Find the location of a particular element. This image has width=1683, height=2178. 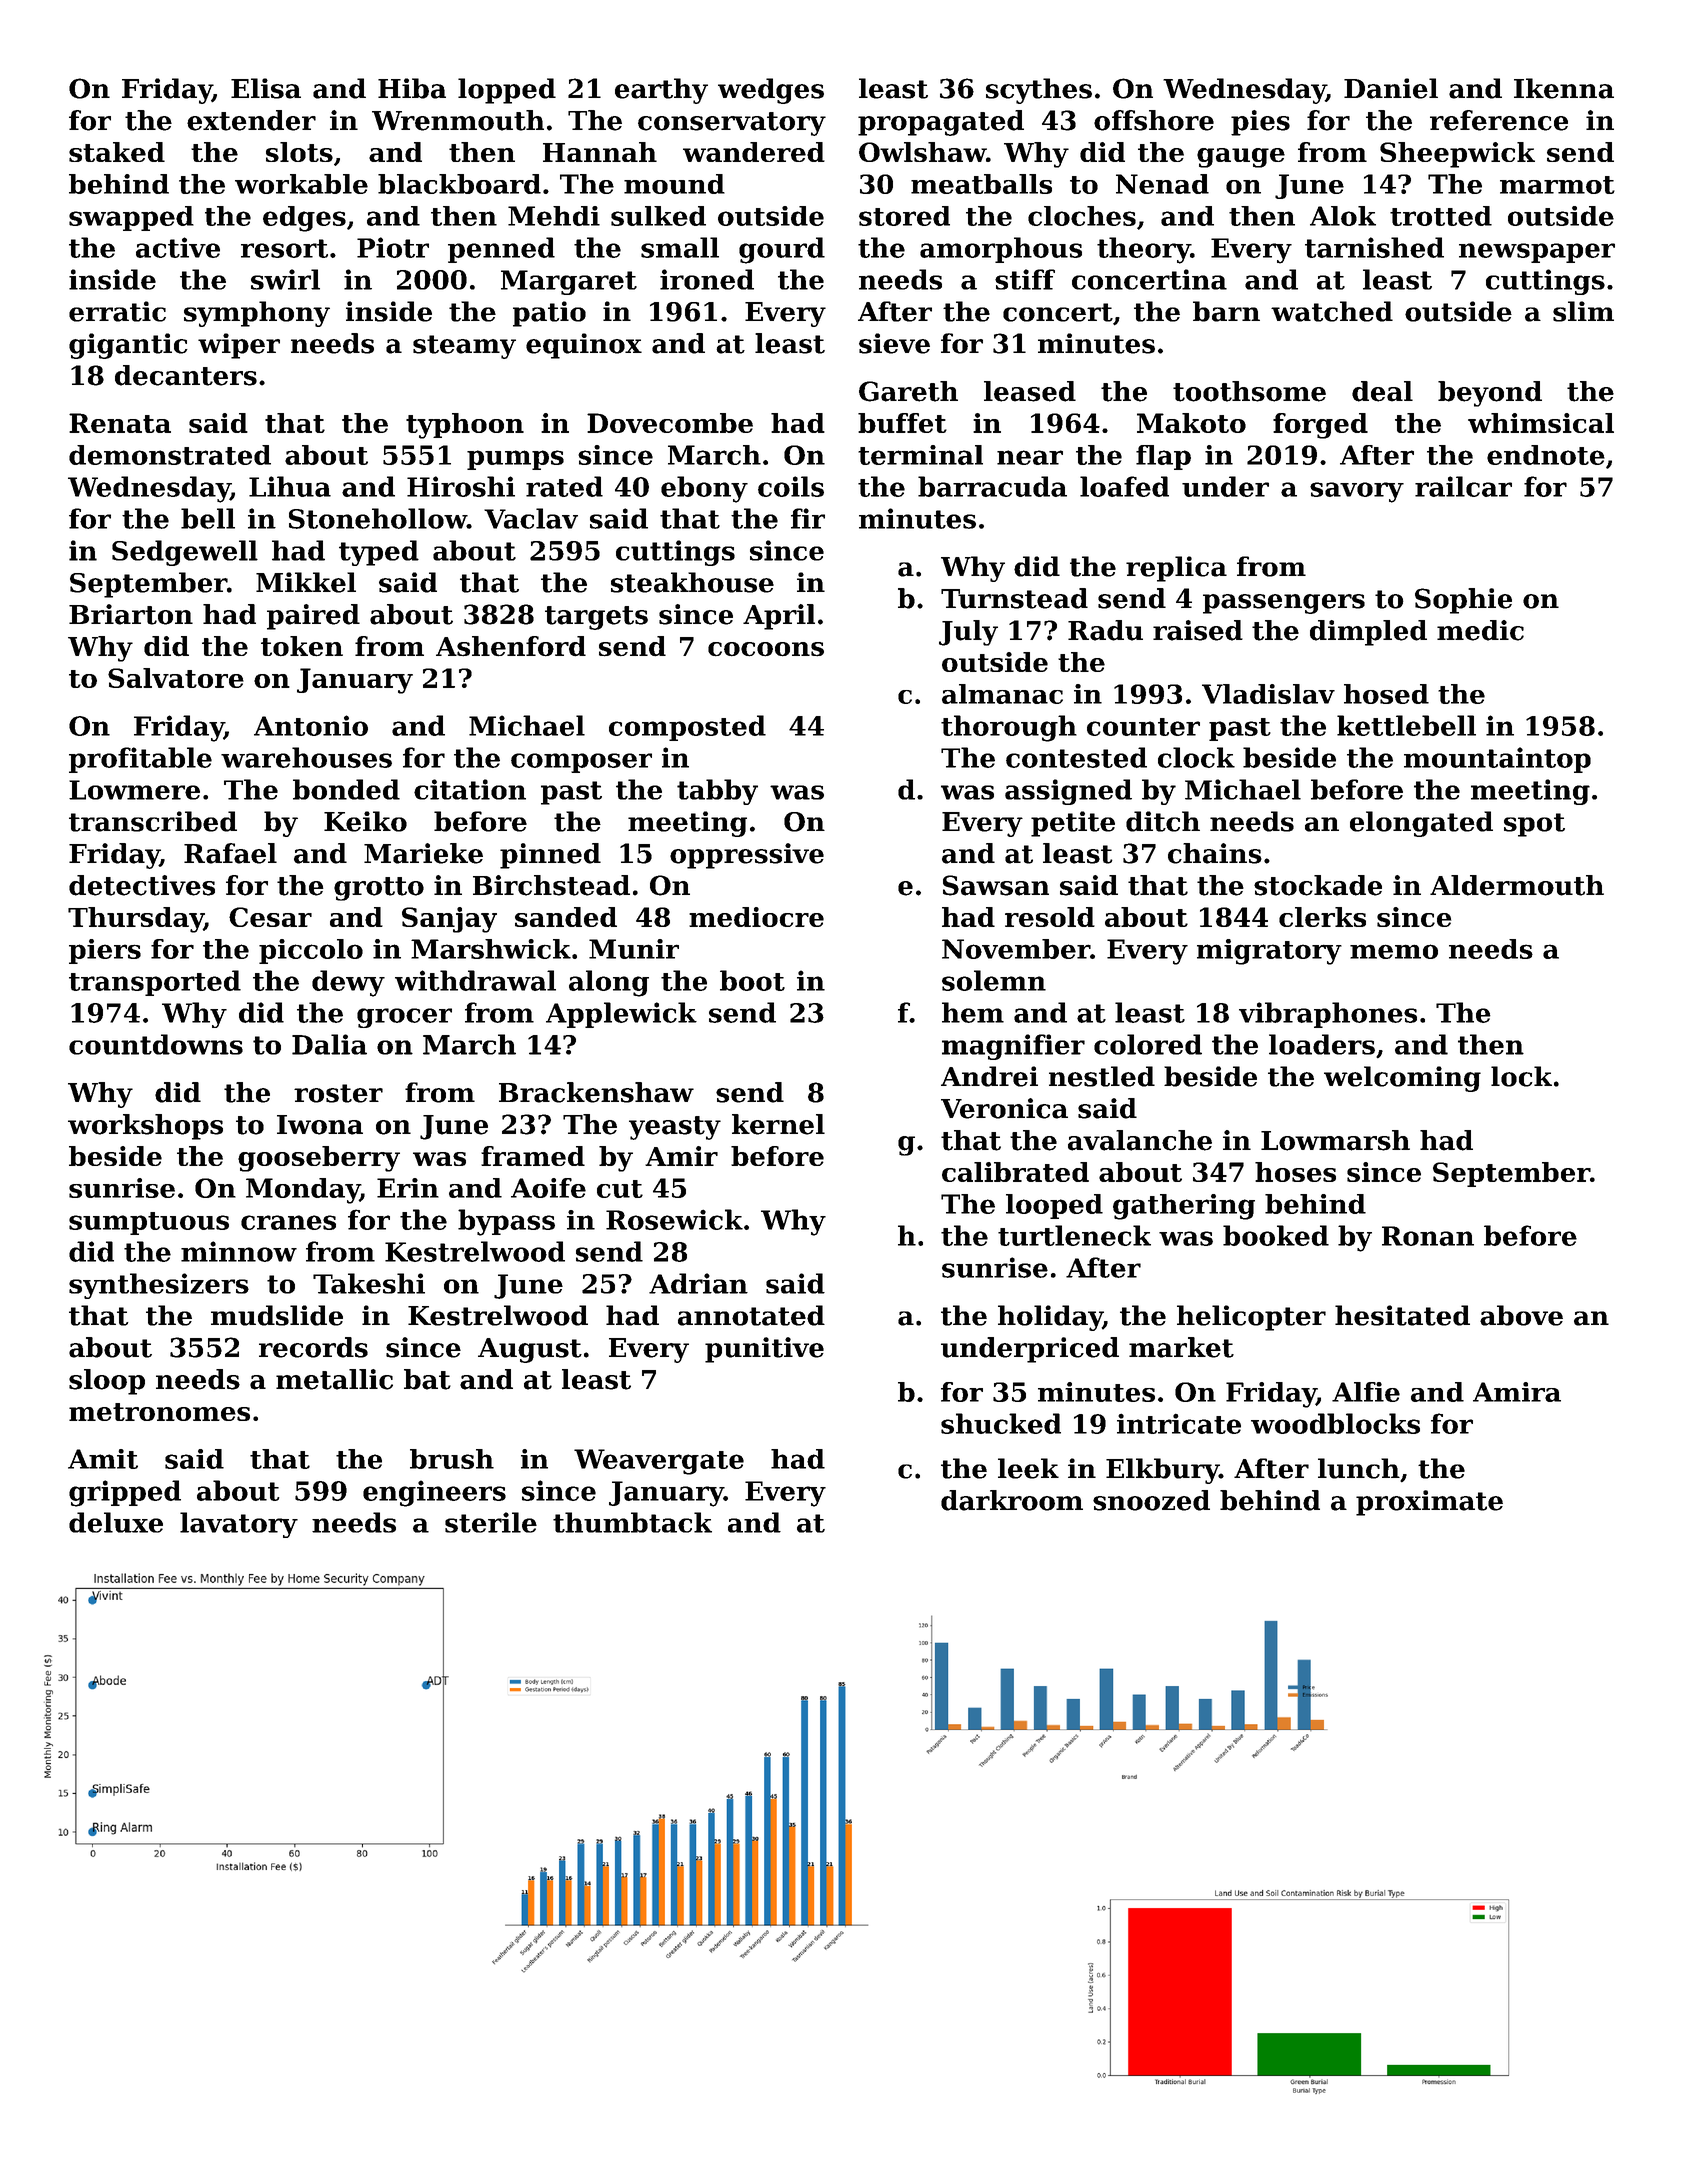

medic is located at coordinates (1480, 630).
